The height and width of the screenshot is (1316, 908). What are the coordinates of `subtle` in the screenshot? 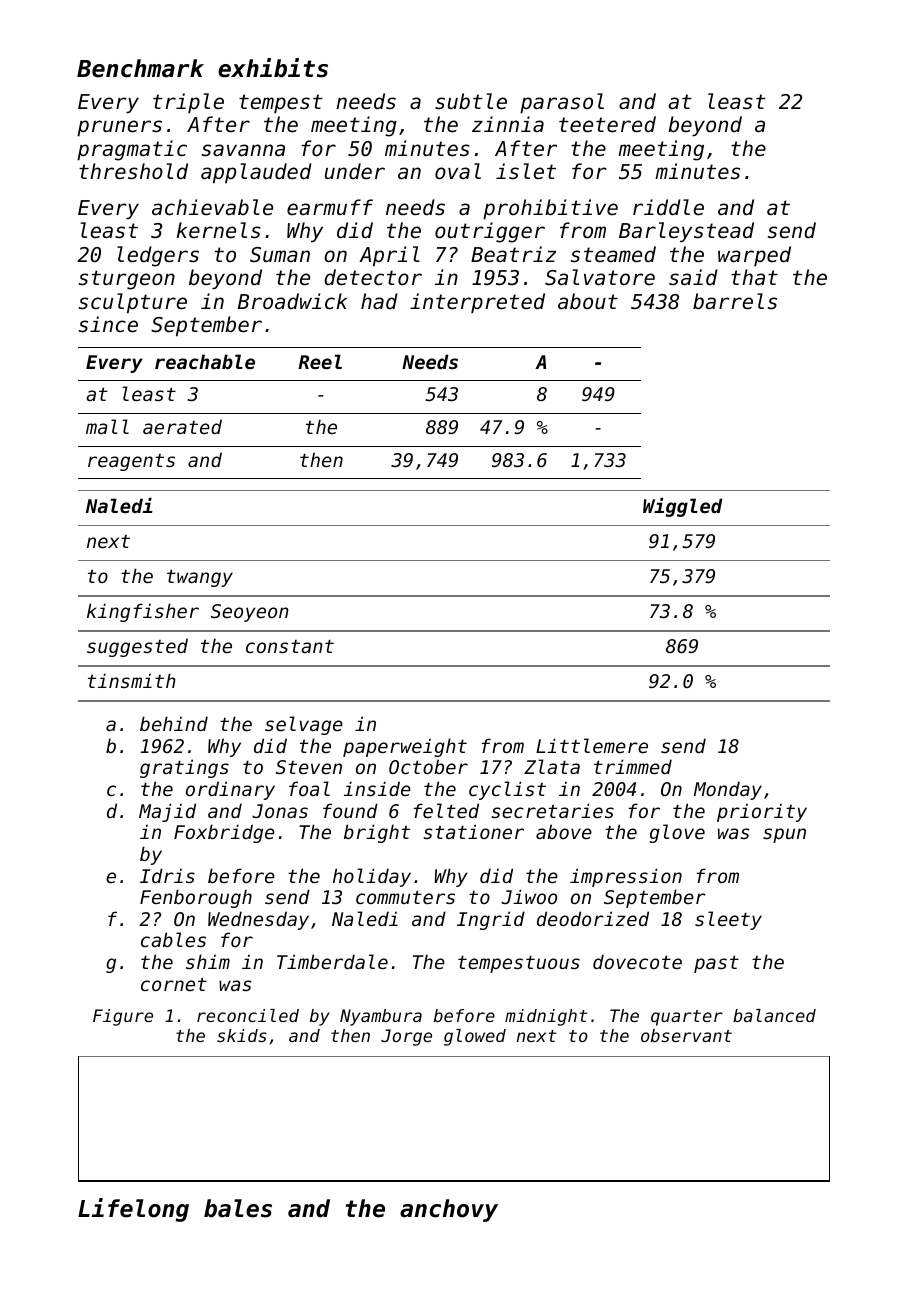 It's located at (471, 101).
